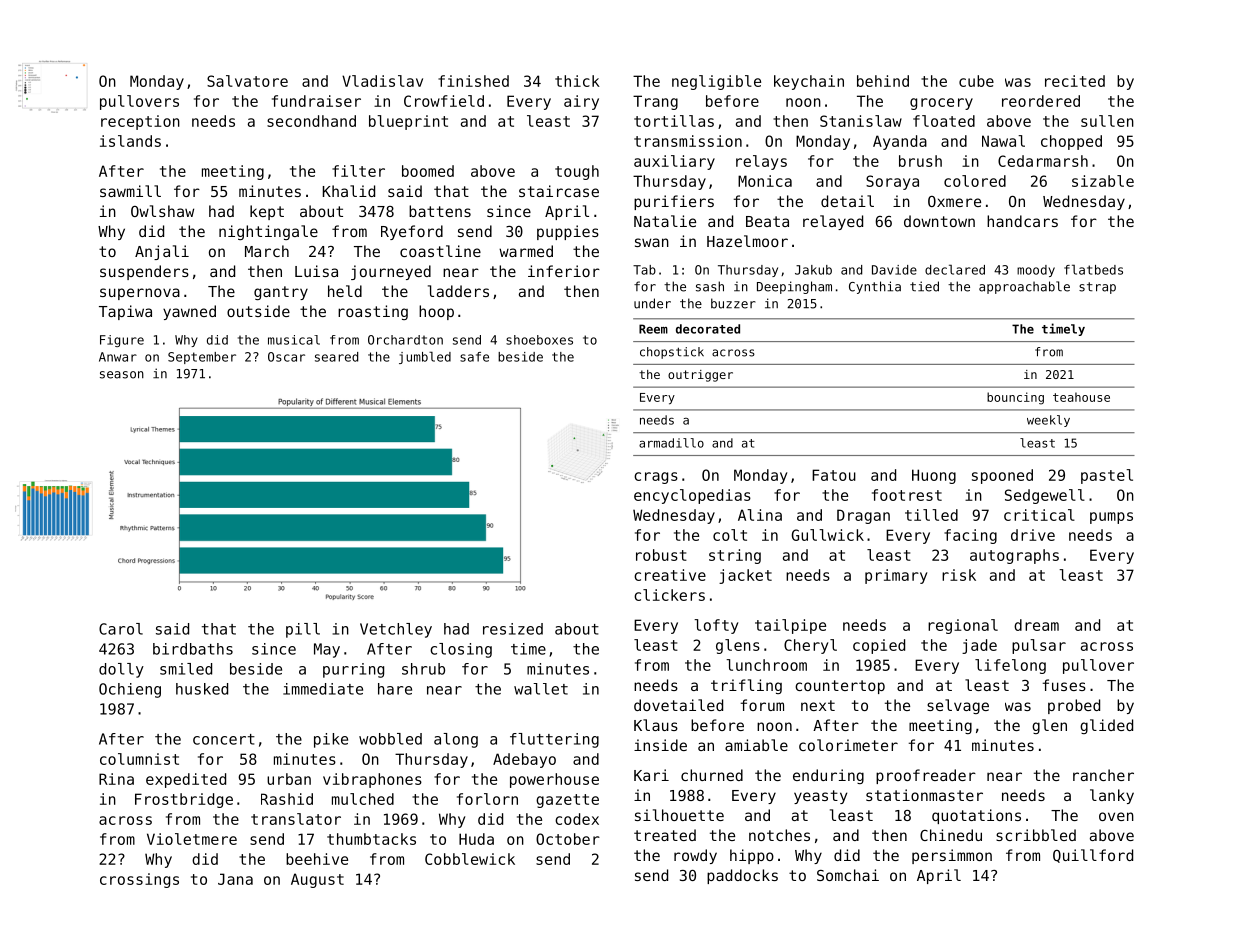 The width and height of the screenshot is (1233, 952). Describe the element at coordinates (669, 595) in the screenshot. I see `clickers` at that location.
